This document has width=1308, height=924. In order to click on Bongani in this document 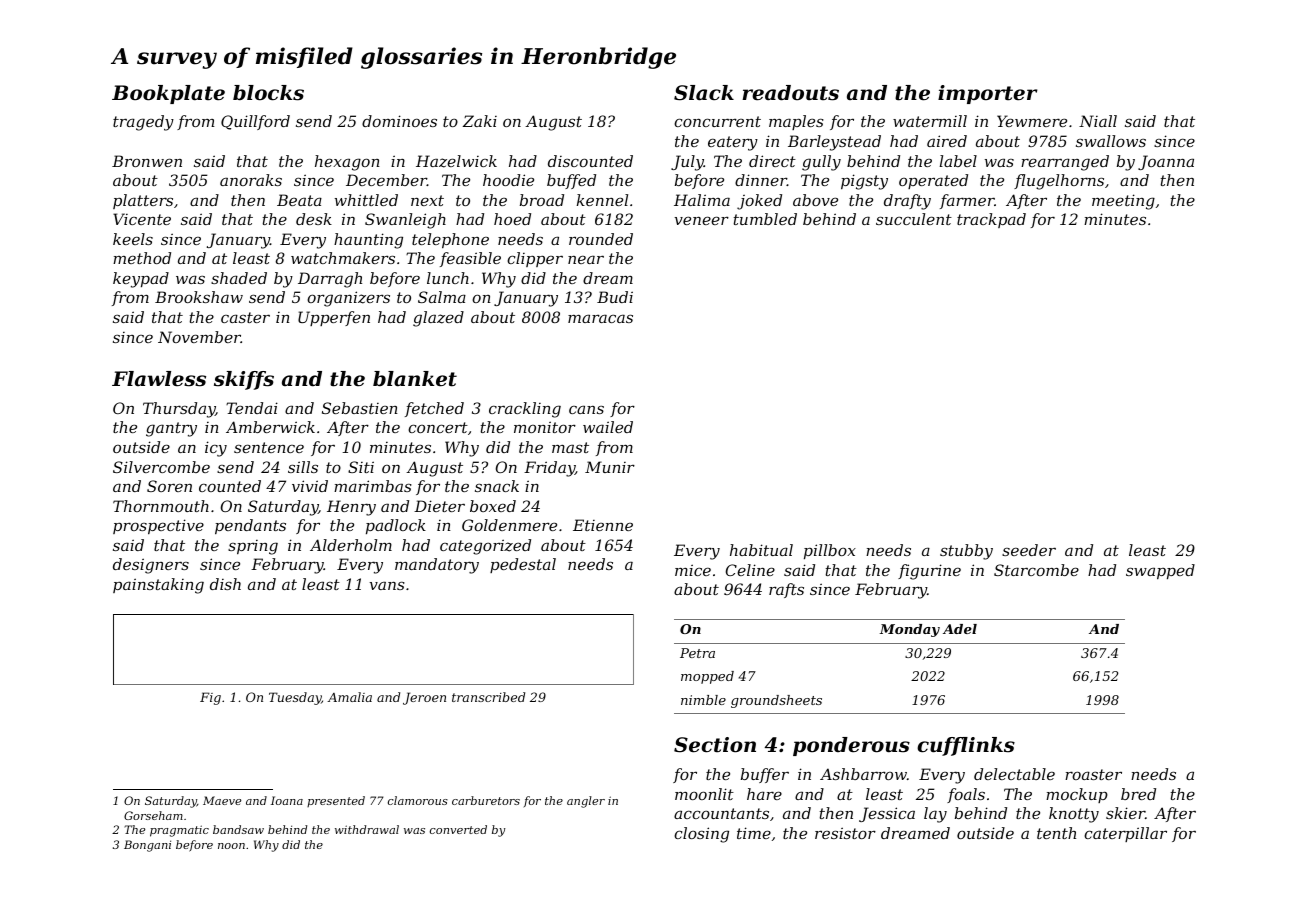, I will do `click(147, 846)`.
